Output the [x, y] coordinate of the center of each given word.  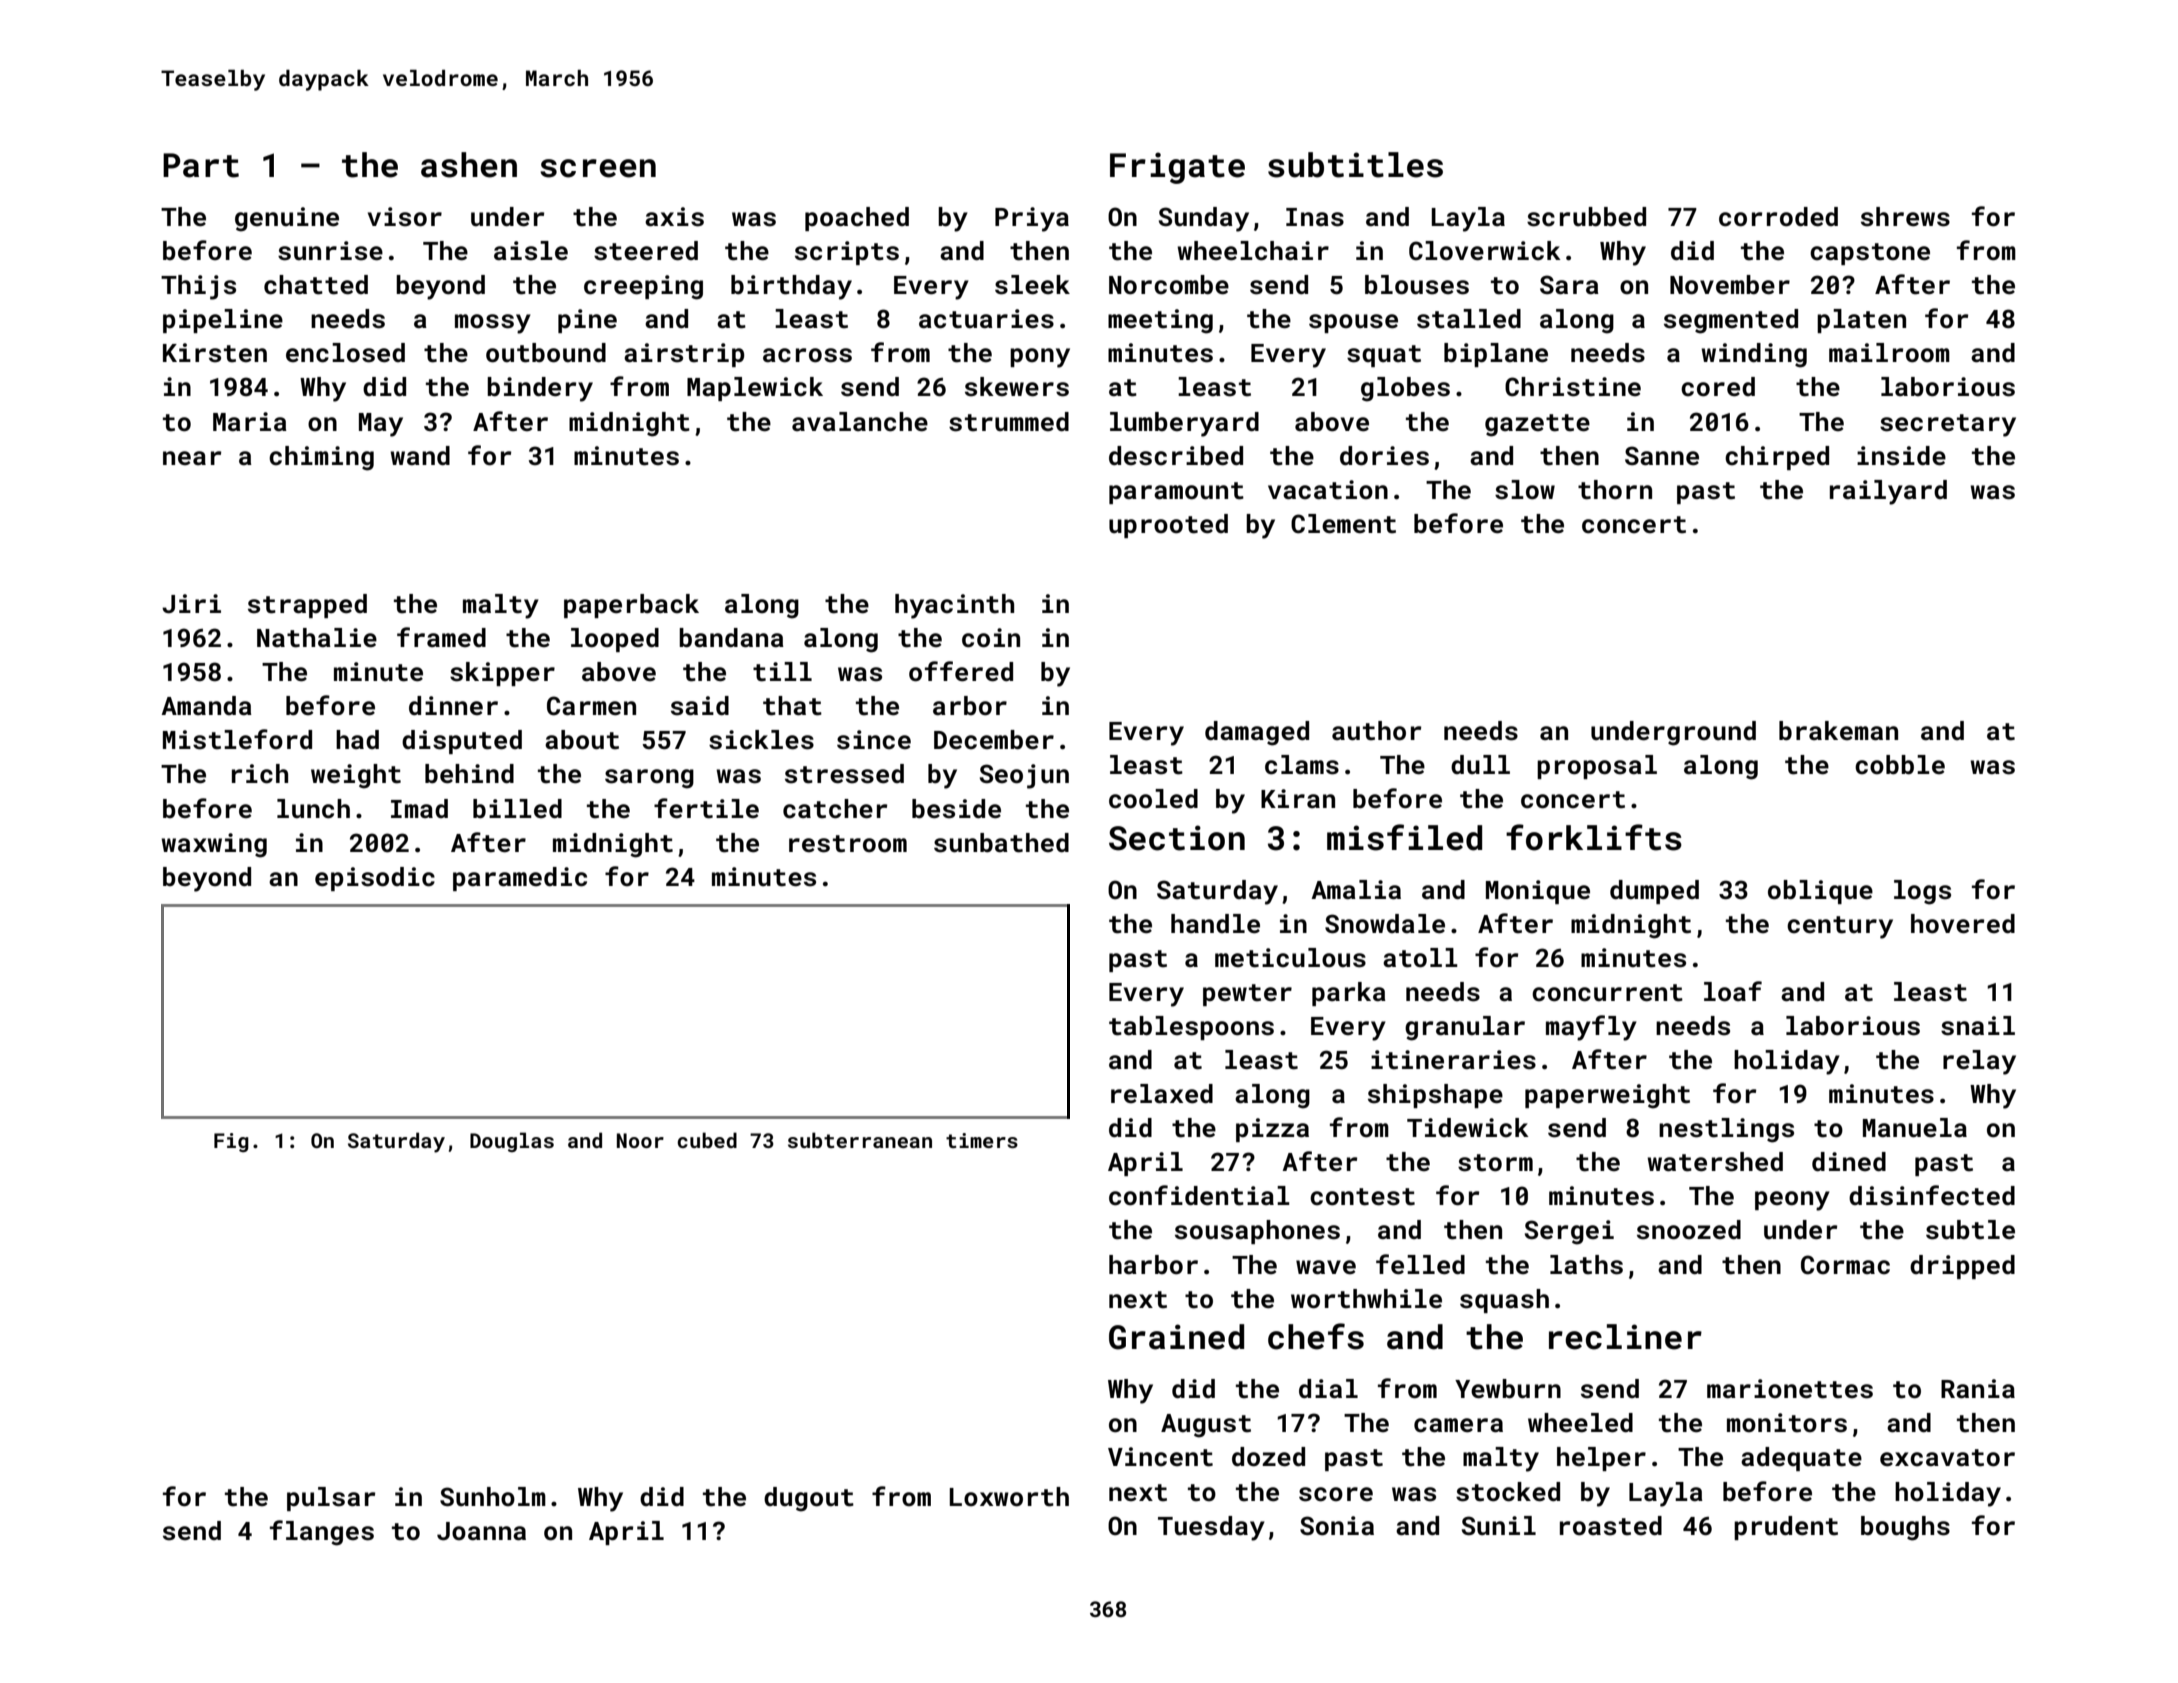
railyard [1888, 492]
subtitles [1355, 165]
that [792, 706]
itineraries [1453, 1060]
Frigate [1177, 168]
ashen [469, 165]
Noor [640, 1140]
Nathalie [317, 638]
